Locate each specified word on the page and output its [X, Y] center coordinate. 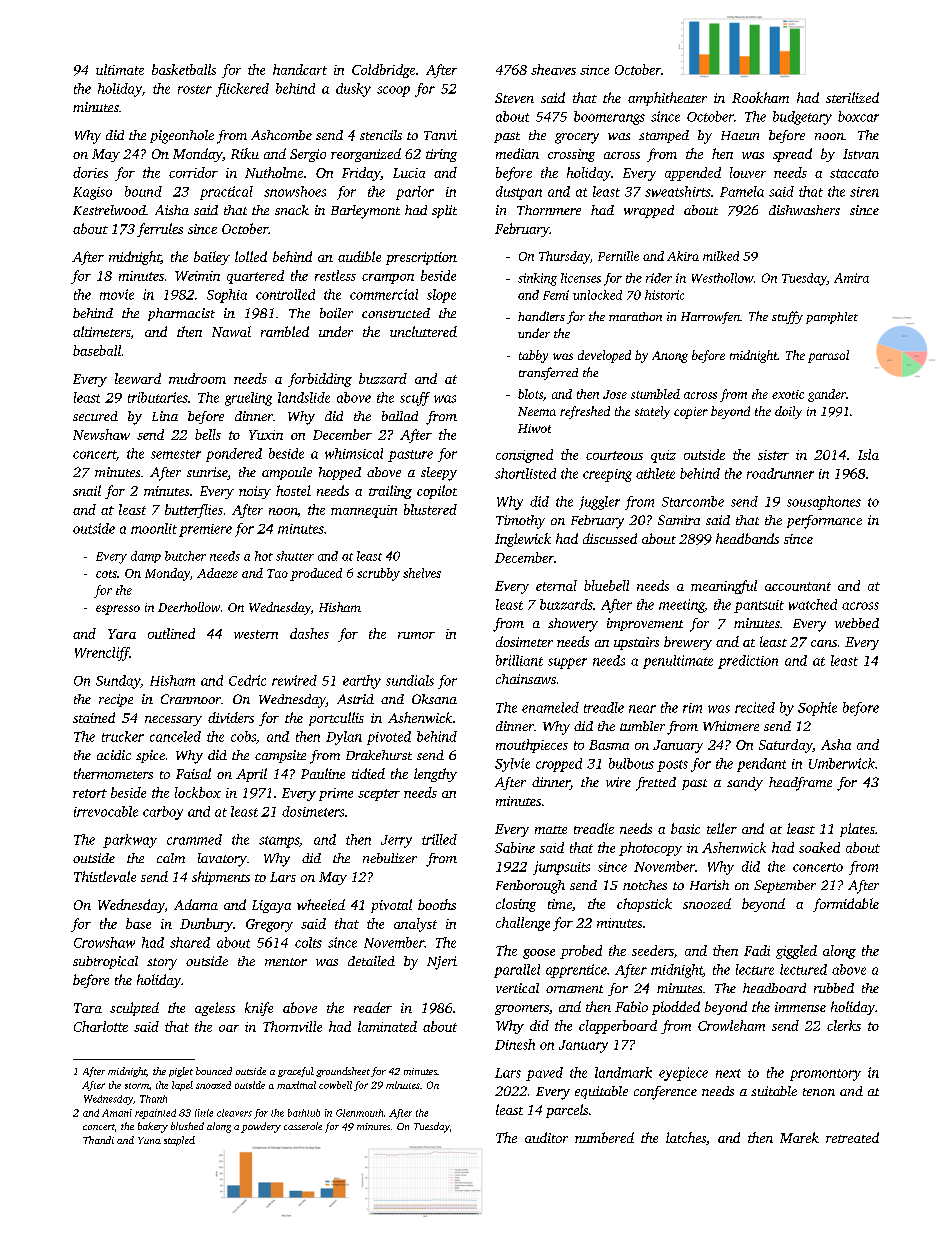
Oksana [434, 699]
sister [773, 455]
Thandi [98, 1140]
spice [150, 756]
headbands [747, 538]
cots [106, 574]
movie [117, 294]
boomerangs [609, 118]
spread [792, 155]
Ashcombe [281, 135]
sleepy [439, 474]
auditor [546, 1137]
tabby [533, 356]
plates [857, 830]
